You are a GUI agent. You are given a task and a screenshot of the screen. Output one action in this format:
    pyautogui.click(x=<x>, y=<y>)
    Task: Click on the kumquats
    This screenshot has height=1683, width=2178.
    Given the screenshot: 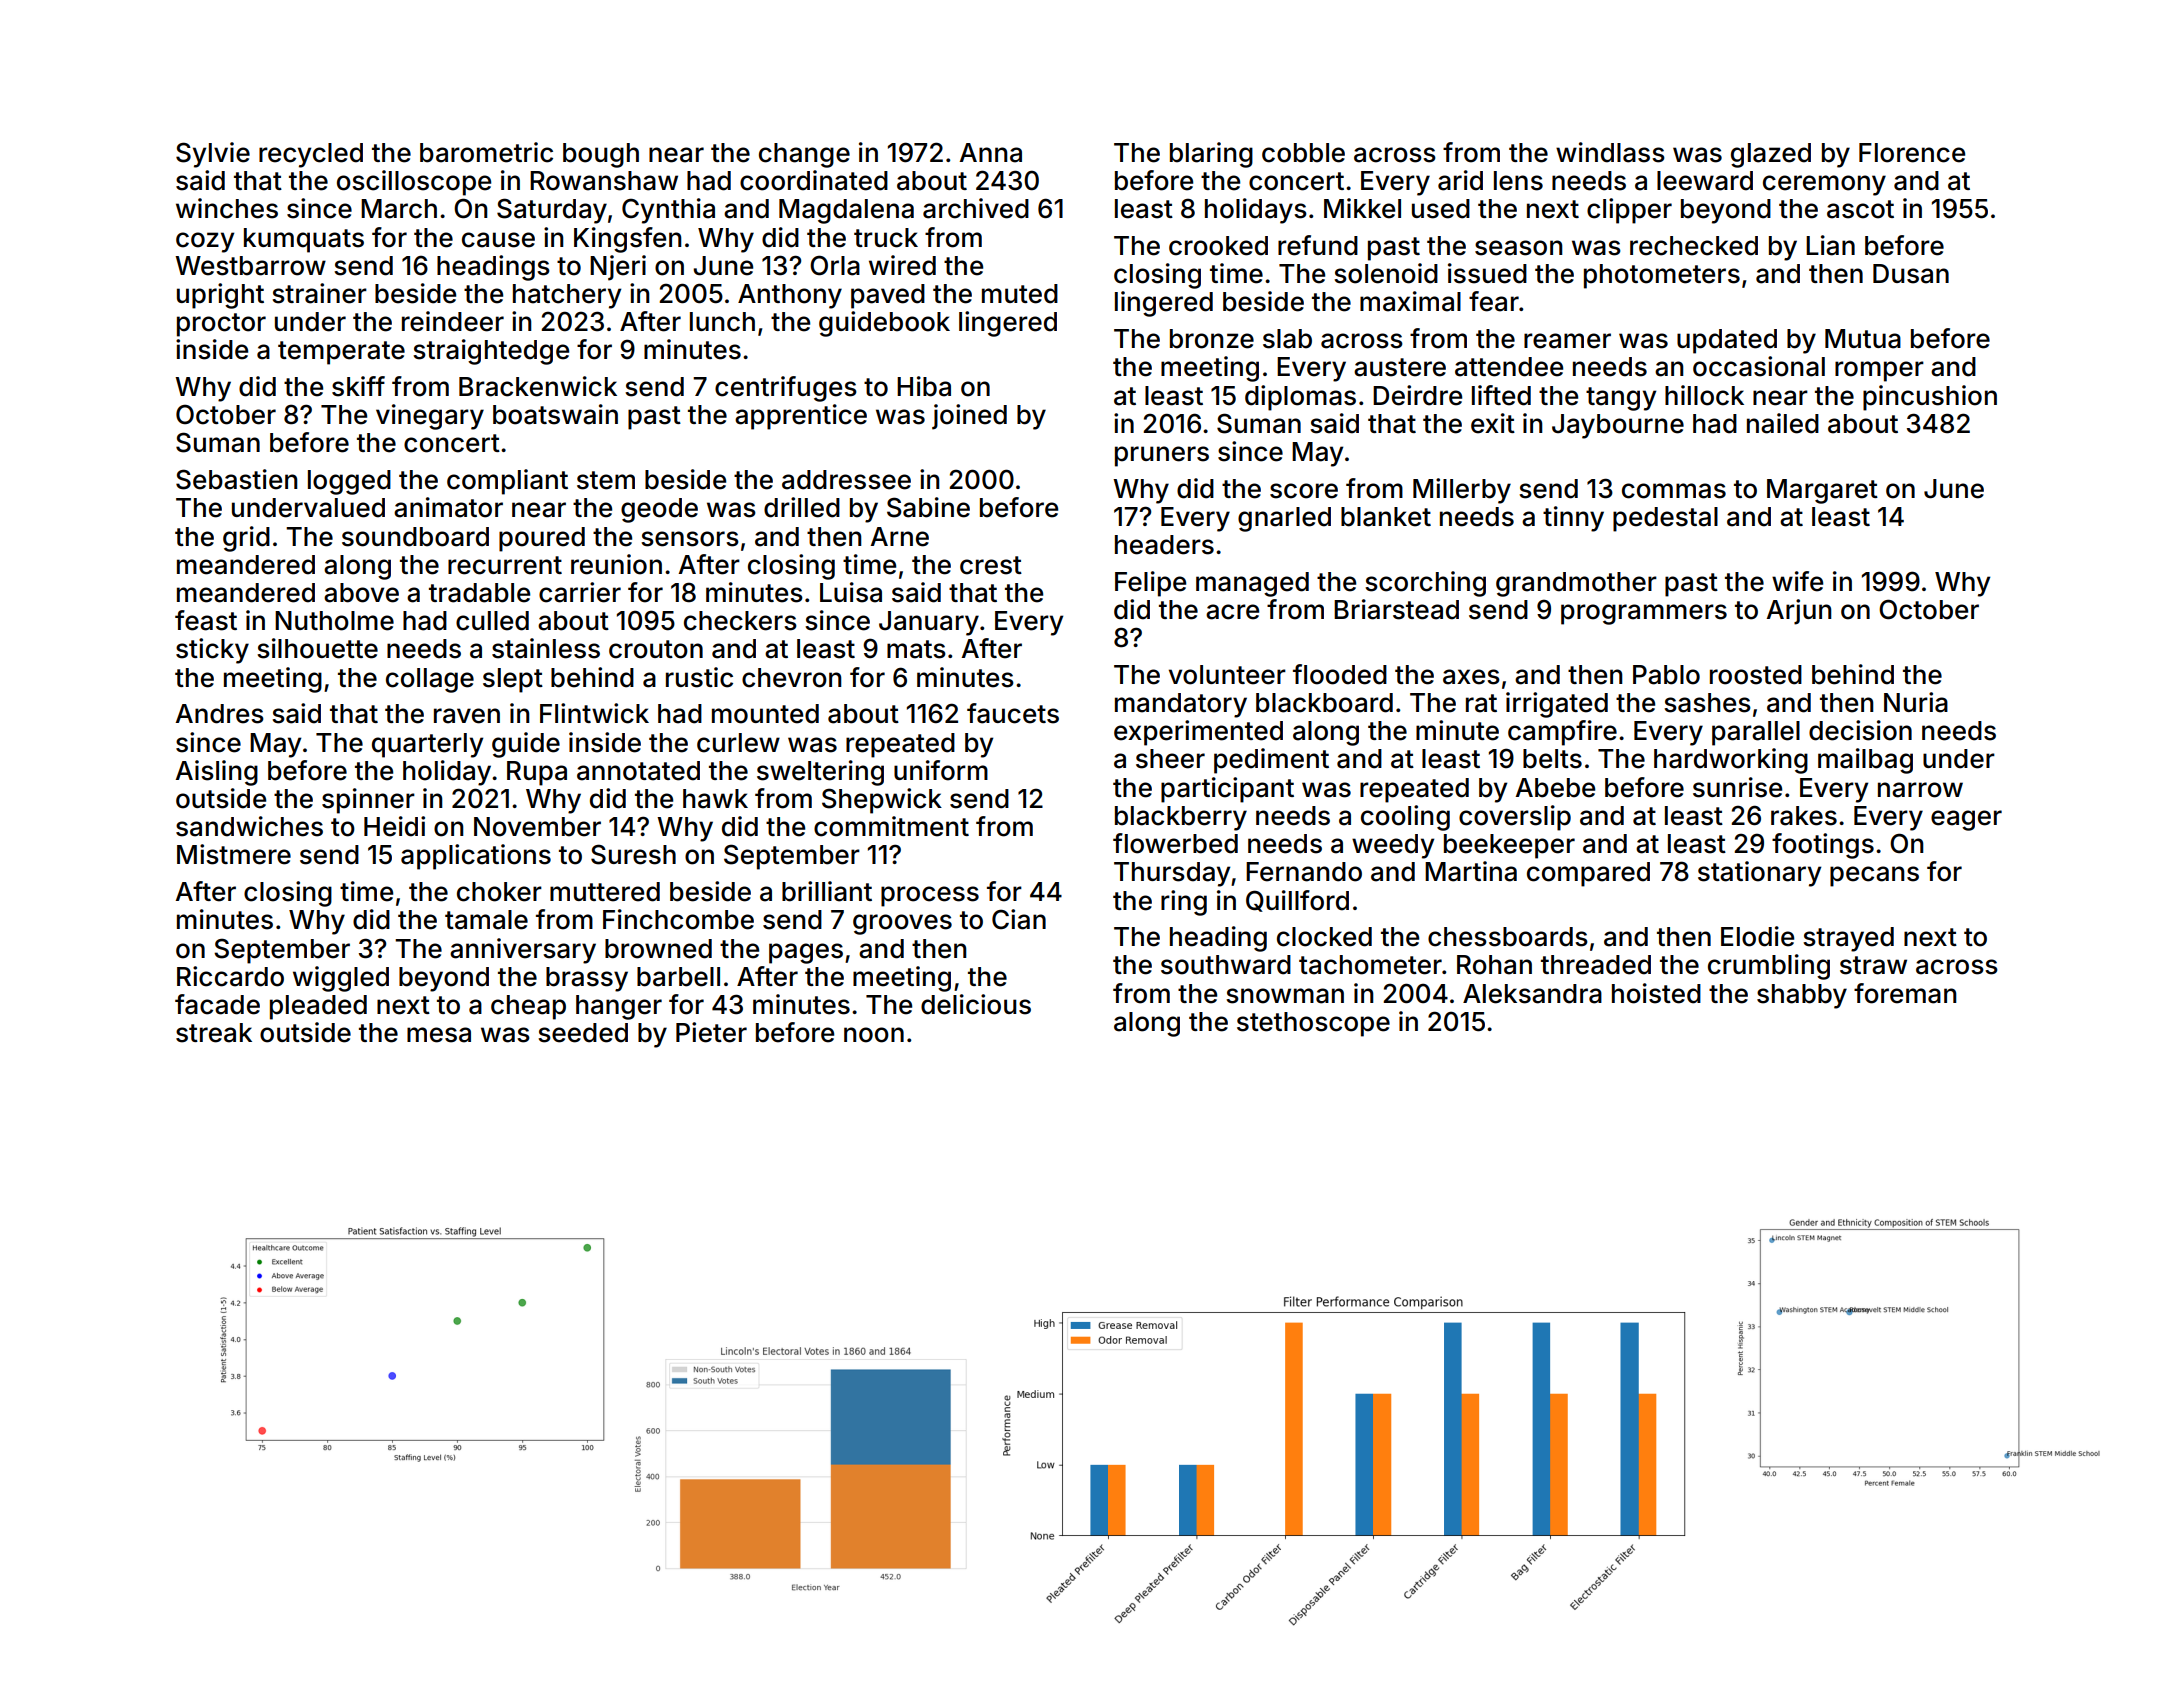 What is the action you would take?
    pyautogui.click(x=304, y=240)
